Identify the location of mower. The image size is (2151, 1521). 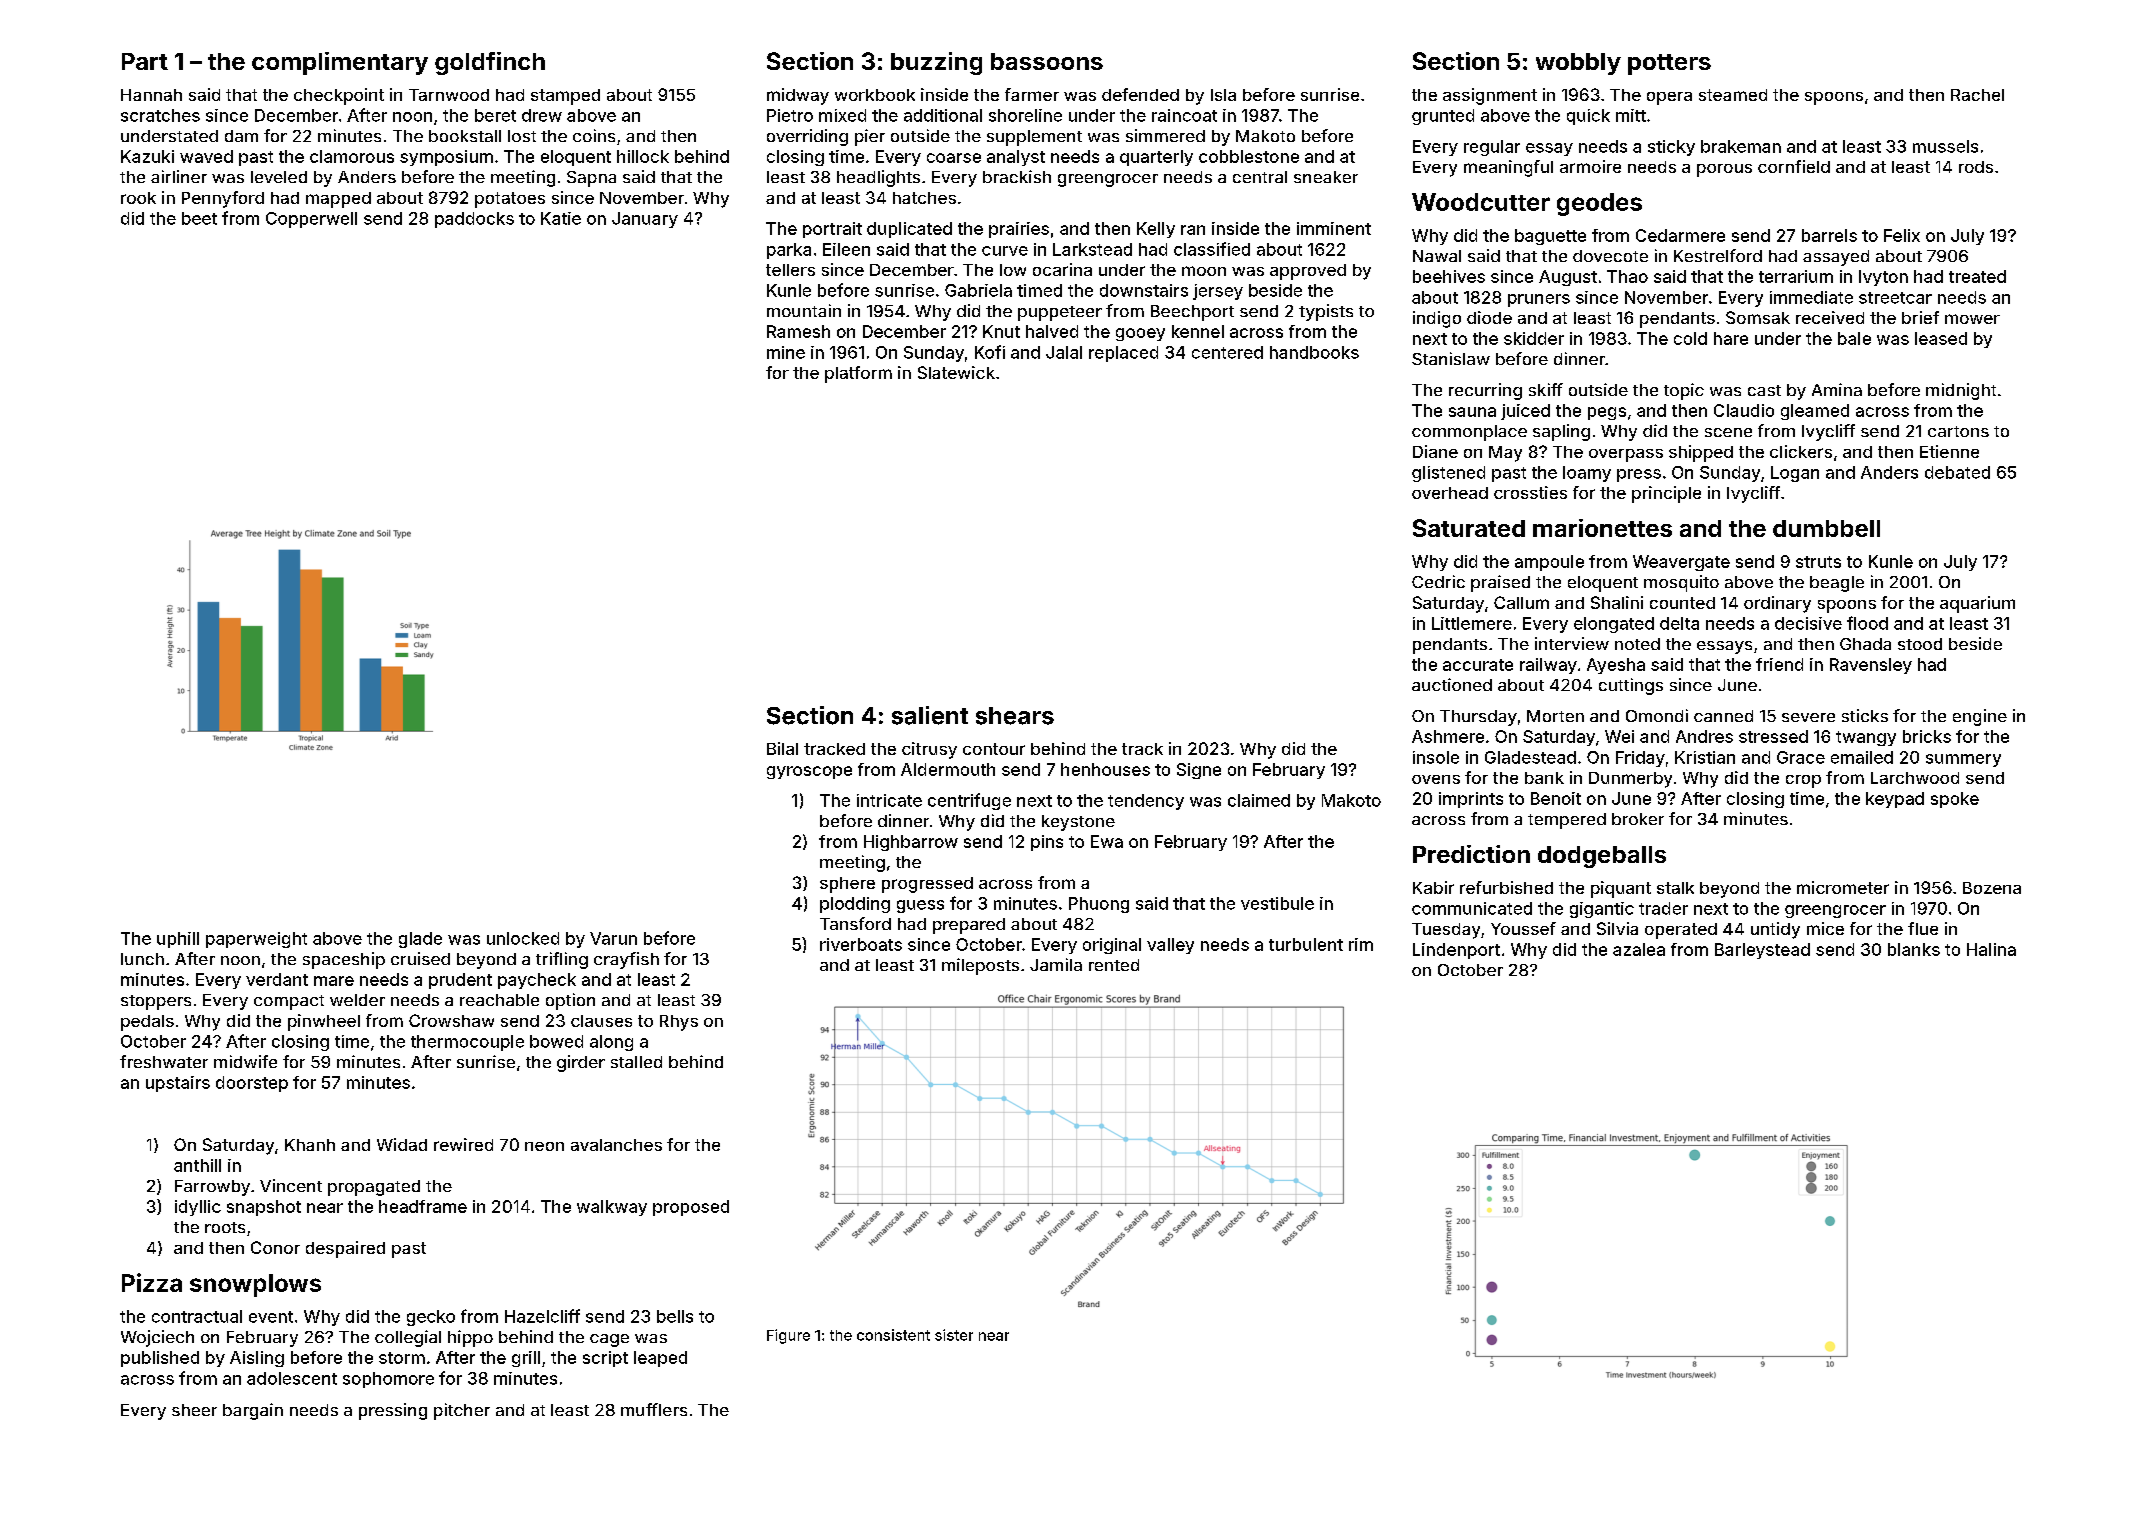
(1972, 319).
